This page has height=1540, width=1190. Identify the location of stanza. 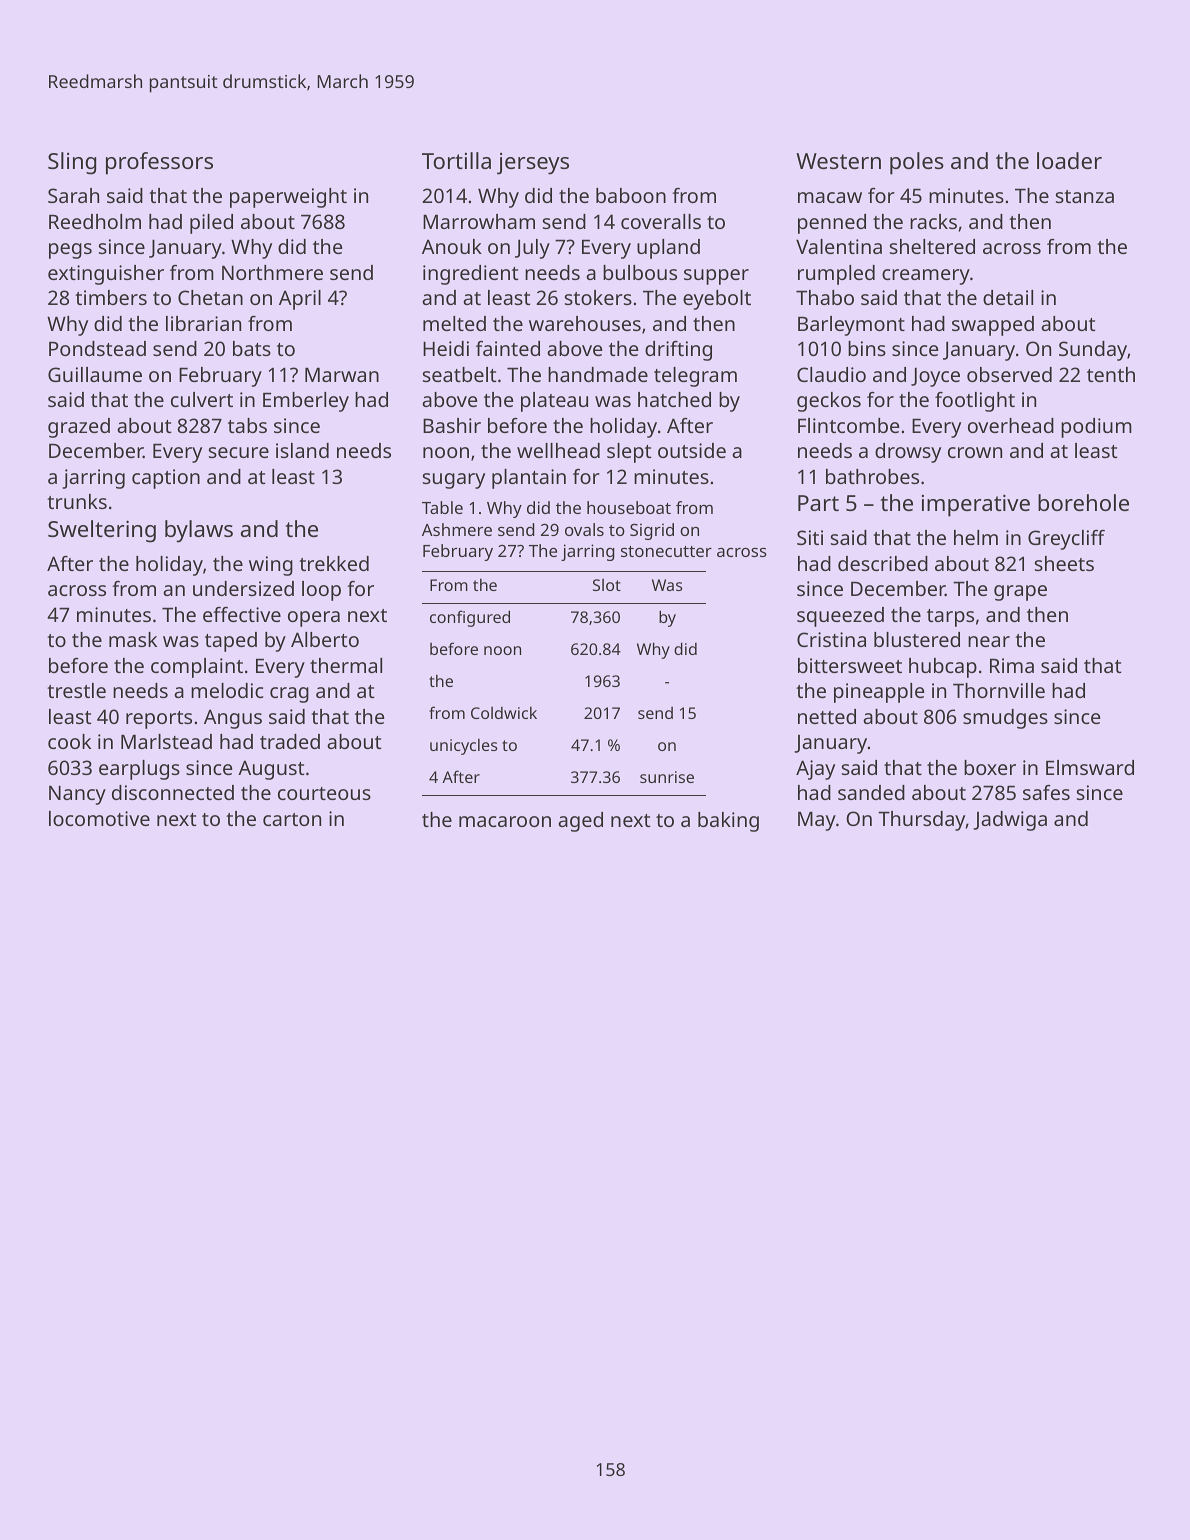
(1085, 196).
